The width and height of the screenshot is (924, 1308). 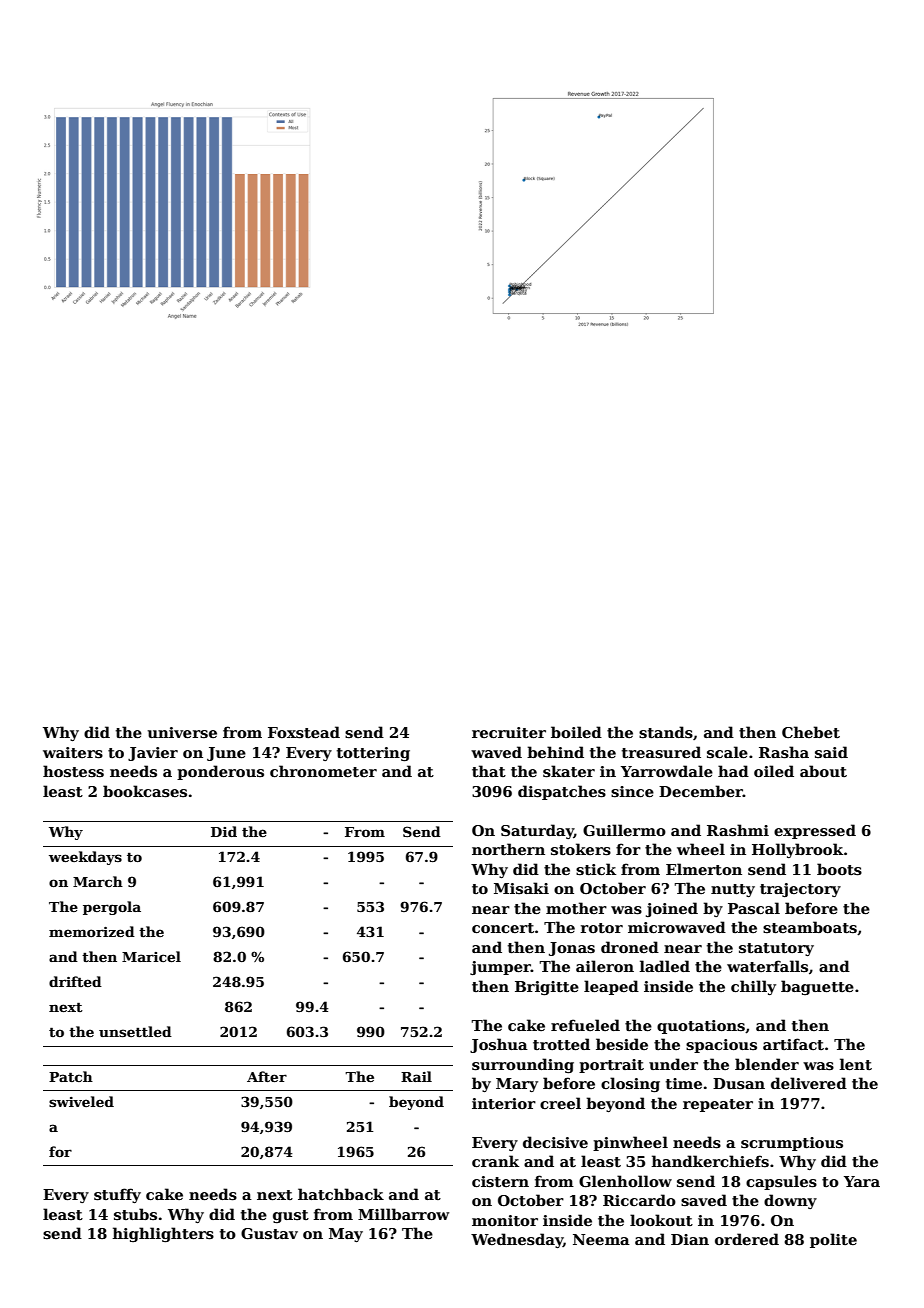 What do you see at coordinates (92, 931) in the screenshot?
I see `memorized` at bounding box center [92, 931].
